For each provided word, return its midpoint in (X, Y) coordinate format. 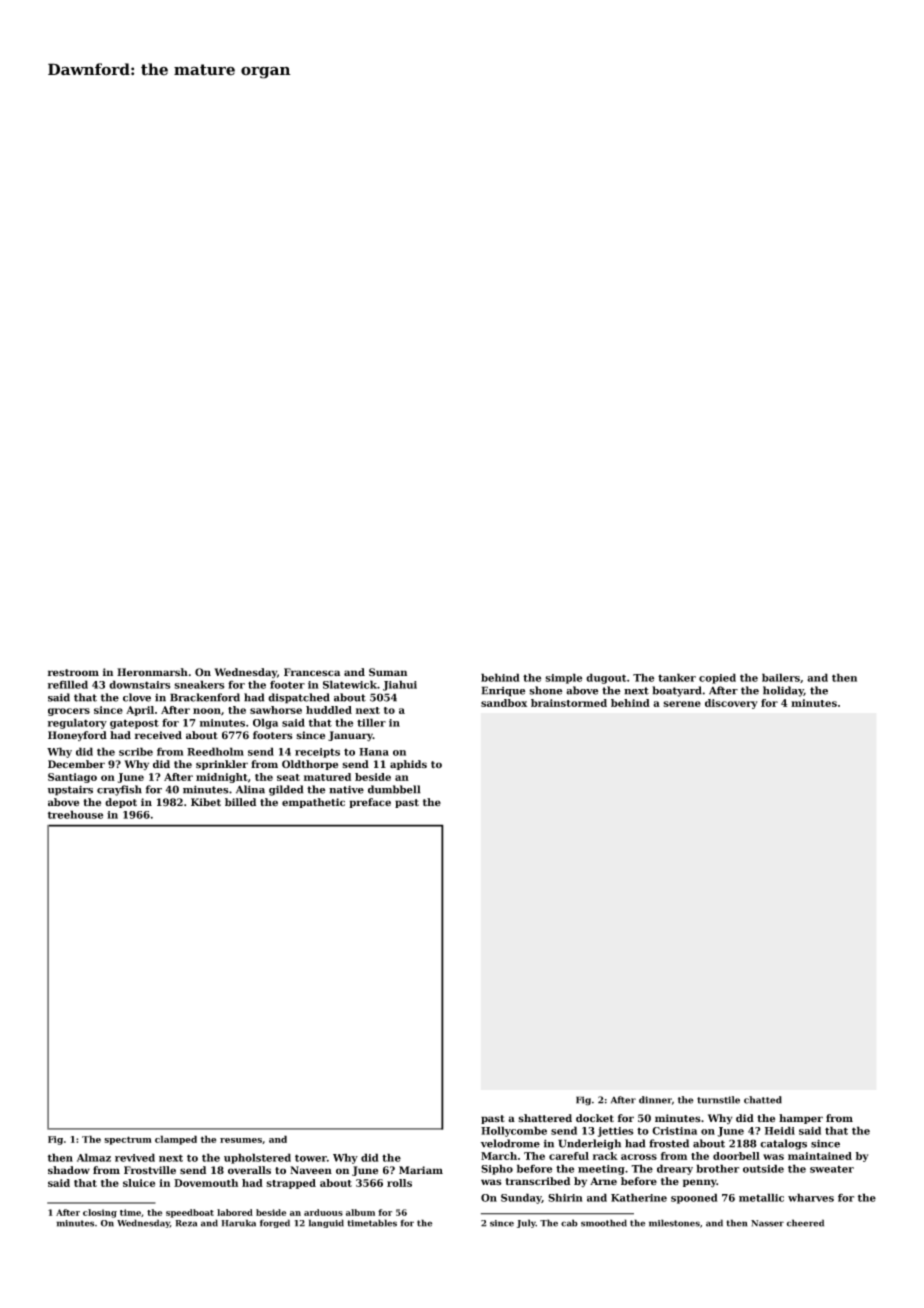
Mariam (421, 1170)
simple (563, 678)
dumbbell (394, 789)
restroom (73, 673)
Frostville (150, 1170)
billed (240, 802)
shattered (545, 1118)
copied (717, 678)
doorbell (736, 1156)
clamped (176, 1140)
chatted (763, 1100)
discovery (731, 704)
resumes (241, 1140)
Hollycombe (514, 1131)
